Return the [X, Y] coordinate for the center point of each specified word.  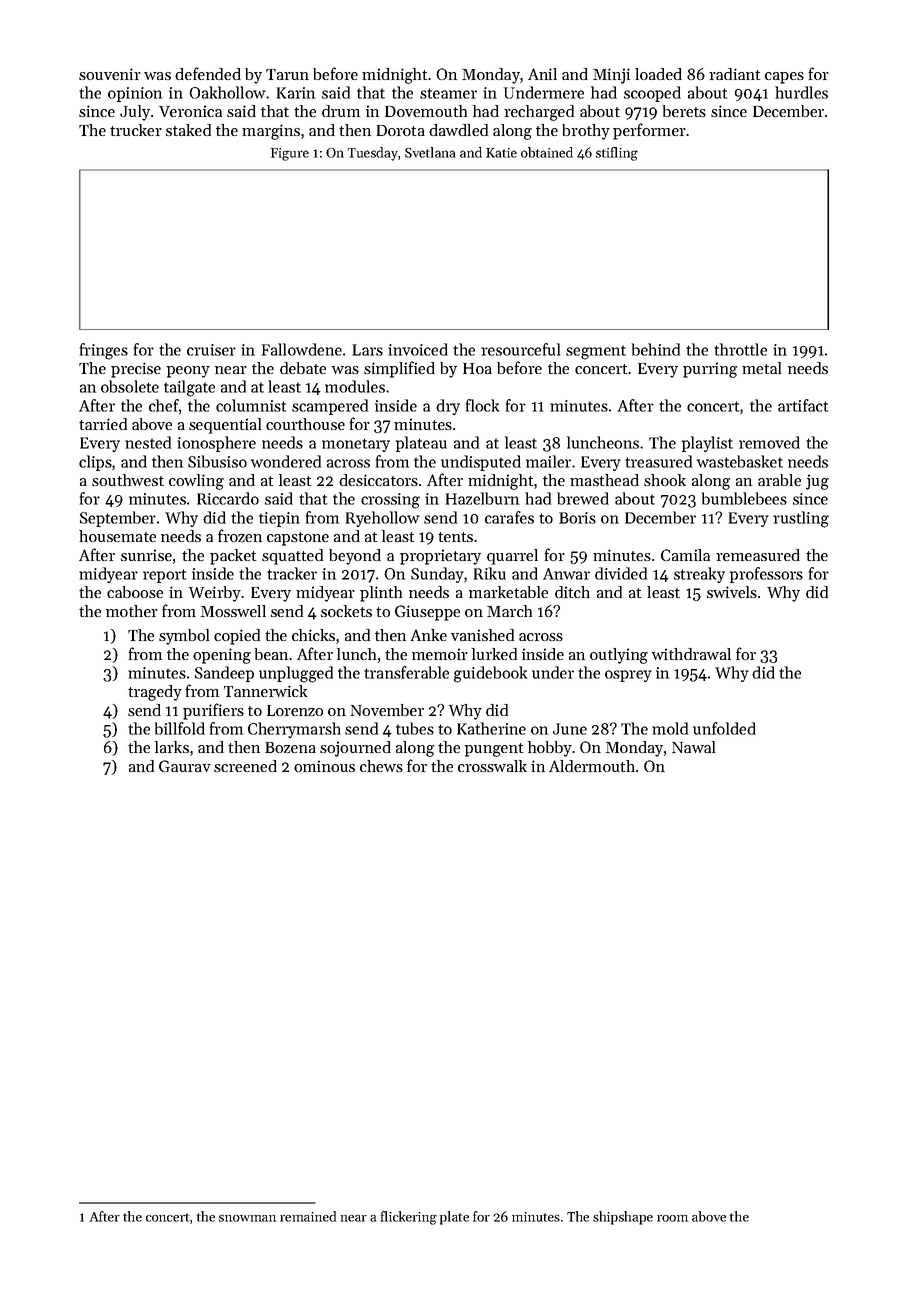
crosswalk [492, 766]
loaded [658, 74]
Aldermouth [592, 766]
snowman [247, 1218]
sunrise [146, 555]
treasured [658, 461]
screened [245, 766]
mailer [548, 461]
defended [208, 73]
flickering [409, 1218]
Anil [542, 74]
